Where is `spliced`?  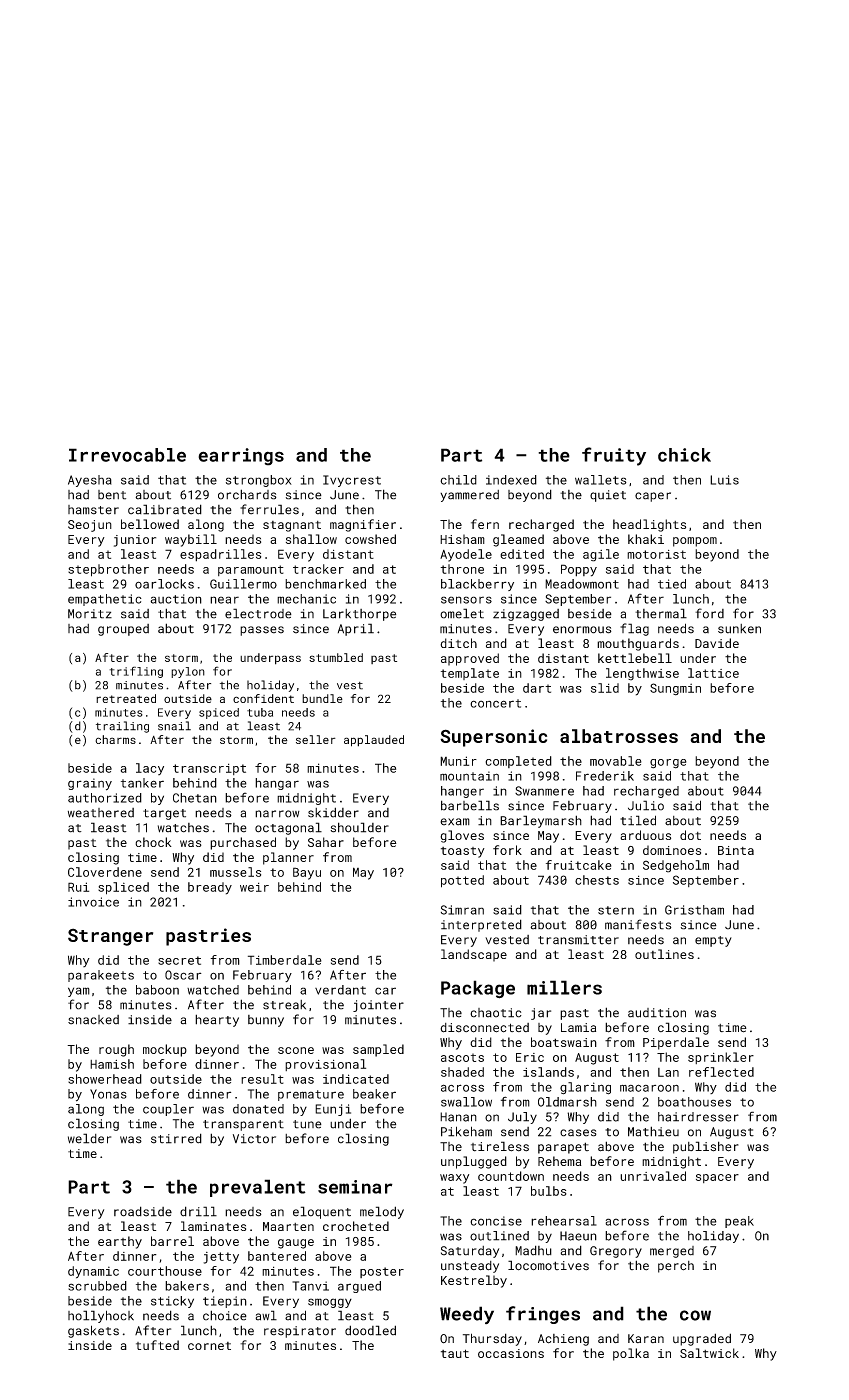
spliced is located at coordinates (123, 888).
